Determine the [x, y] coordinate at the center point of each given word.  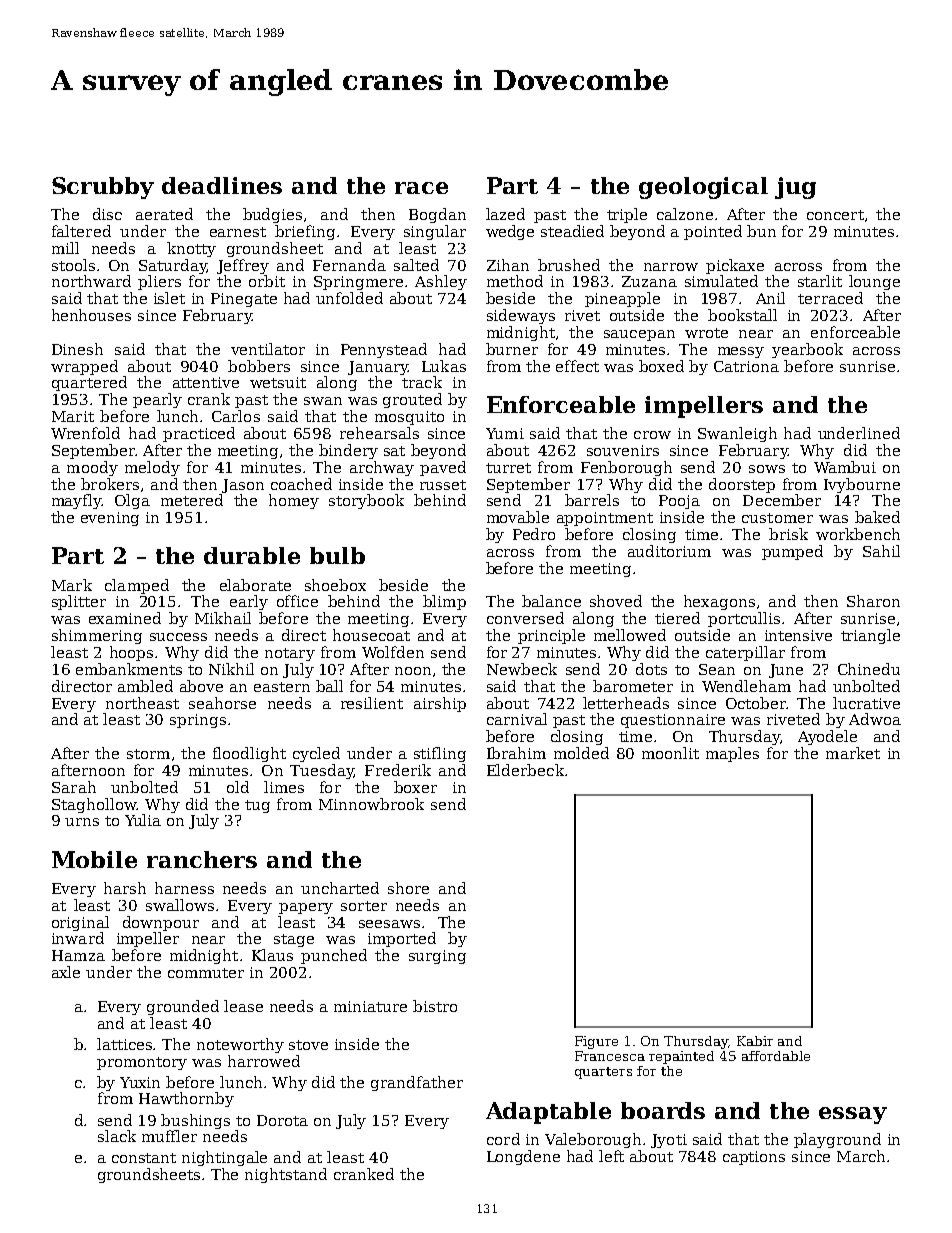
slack [117, 1136]
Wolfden [393, 652]
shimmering [97, 636]
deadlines [222, 185]
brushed [569, 265]
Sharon [873, 601]
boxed [661, 366]
